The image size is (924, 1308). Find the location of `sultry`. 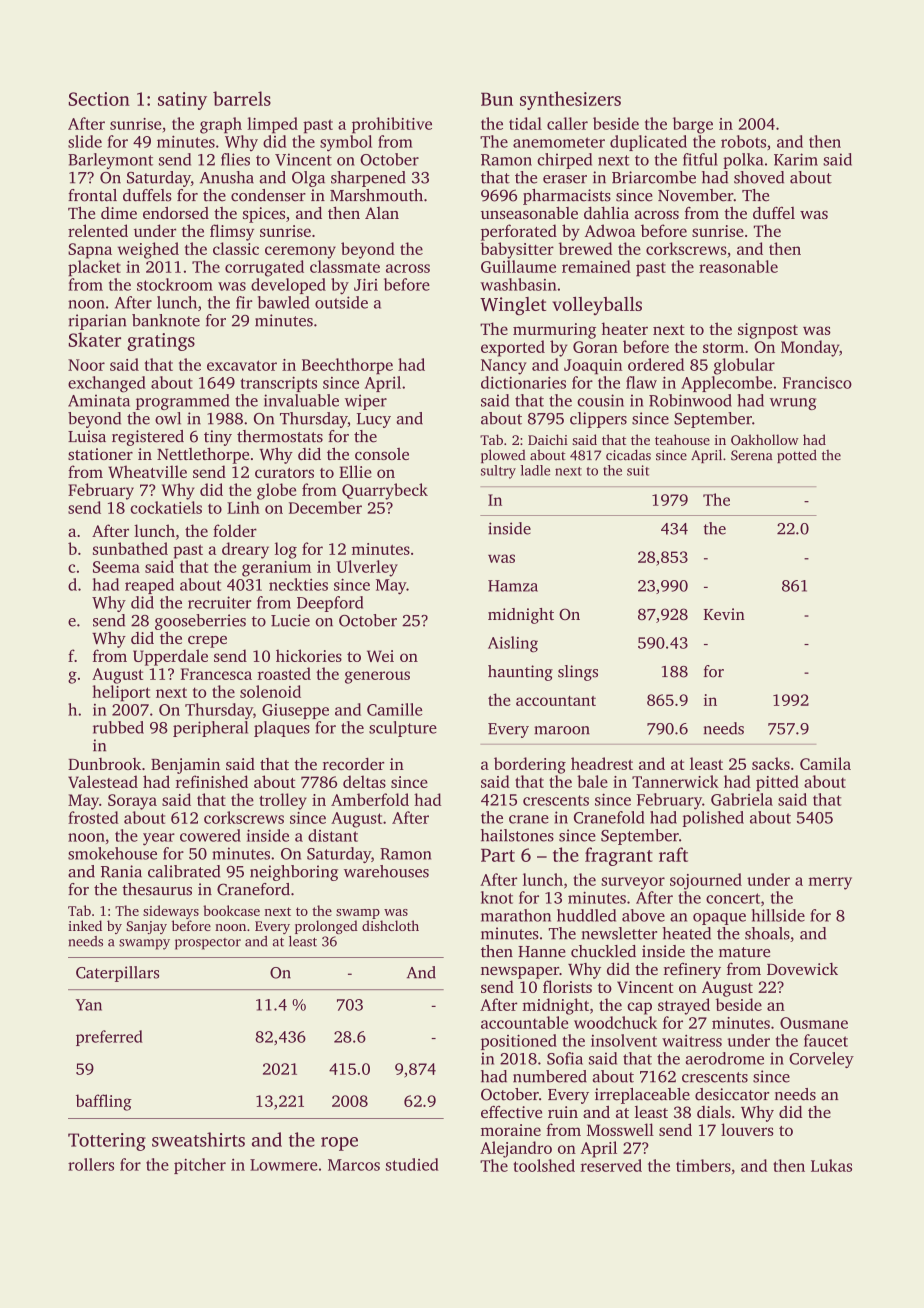

sultry is located at coordinates (498, 472).
